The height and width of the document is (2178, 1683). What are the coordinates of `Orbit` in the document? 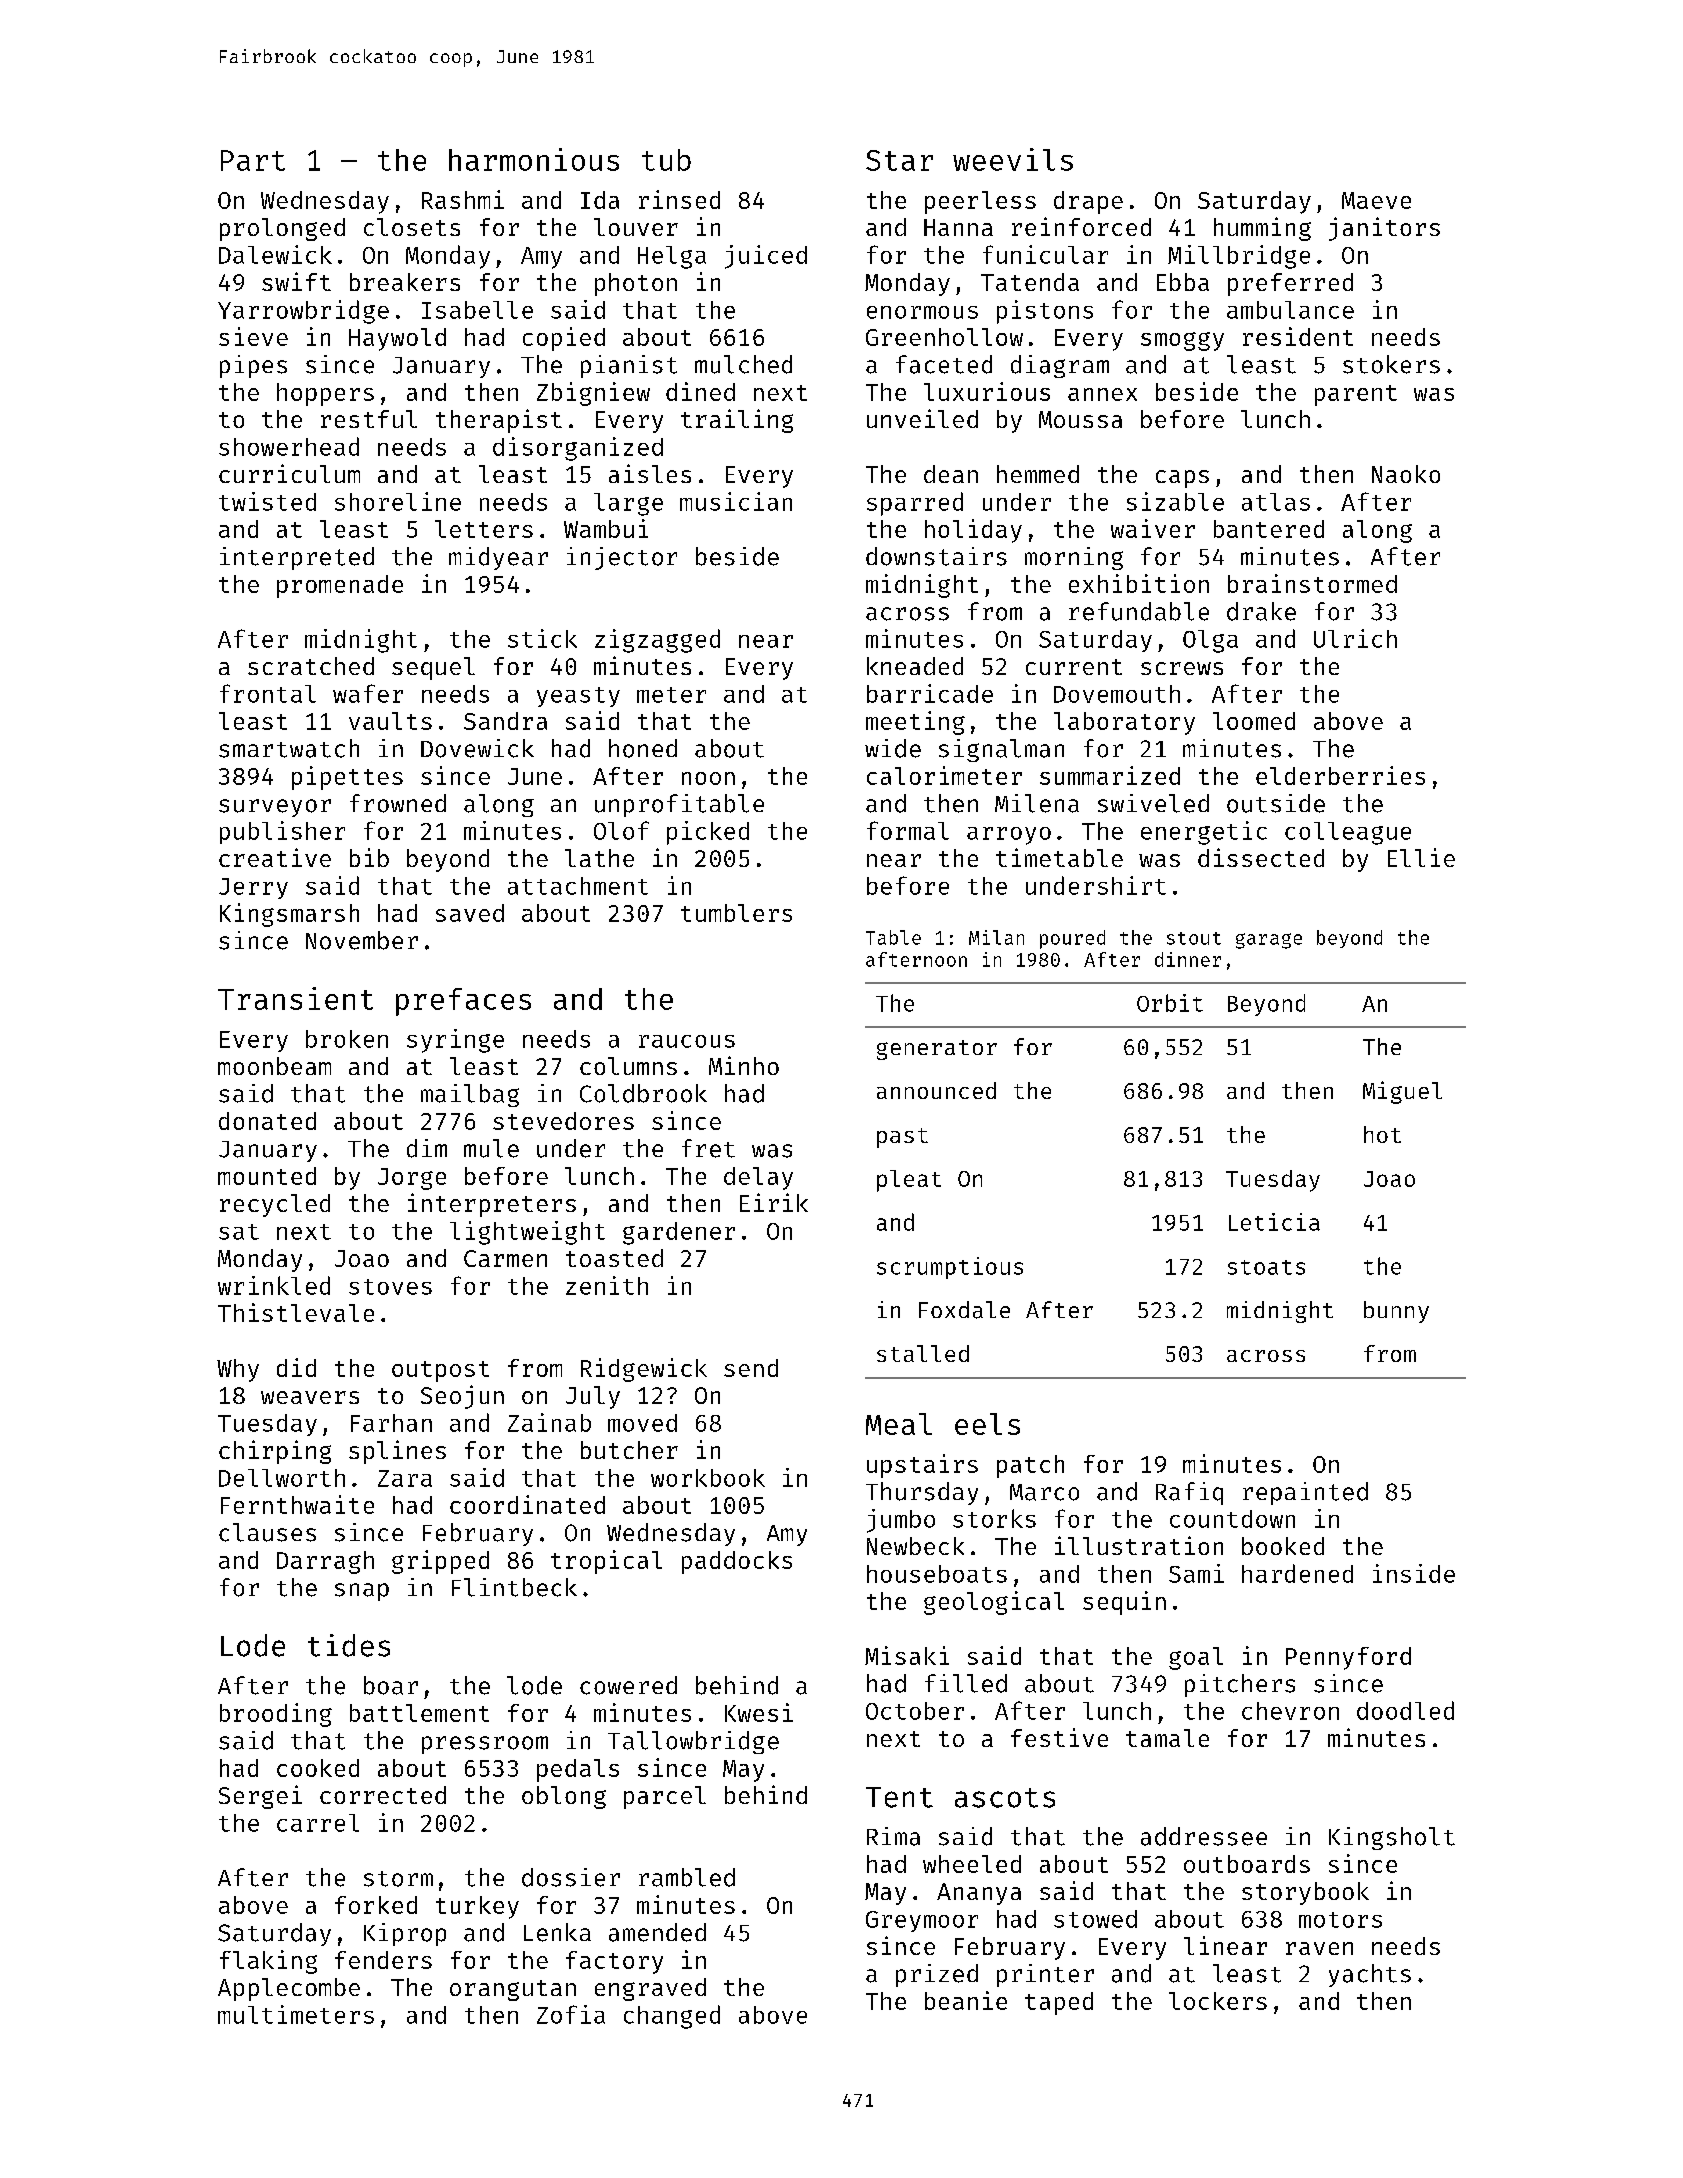 It's located at (1170, 1003).
